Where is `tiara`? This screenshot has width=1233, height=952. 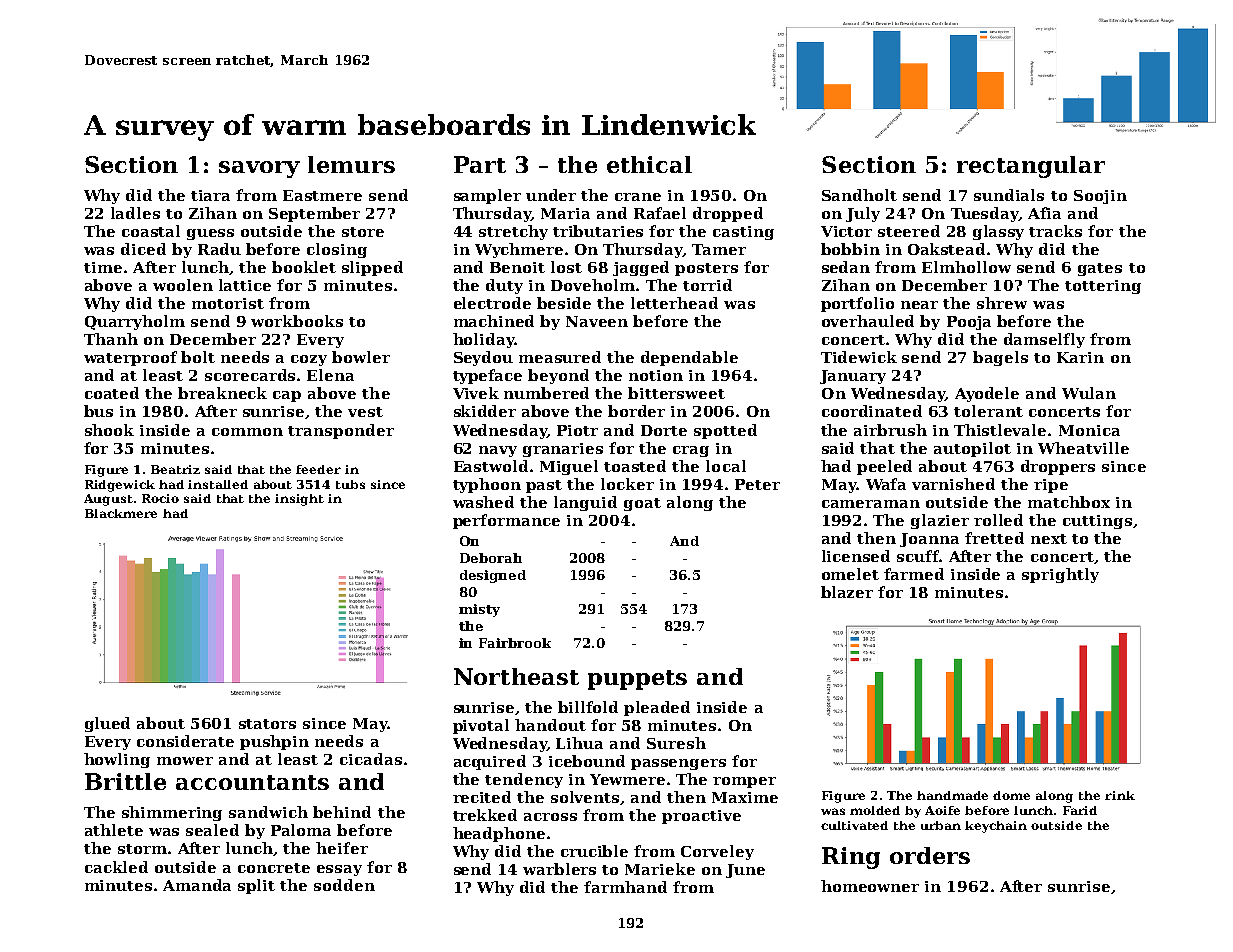
tiara is located at coordinates (210, 195).
